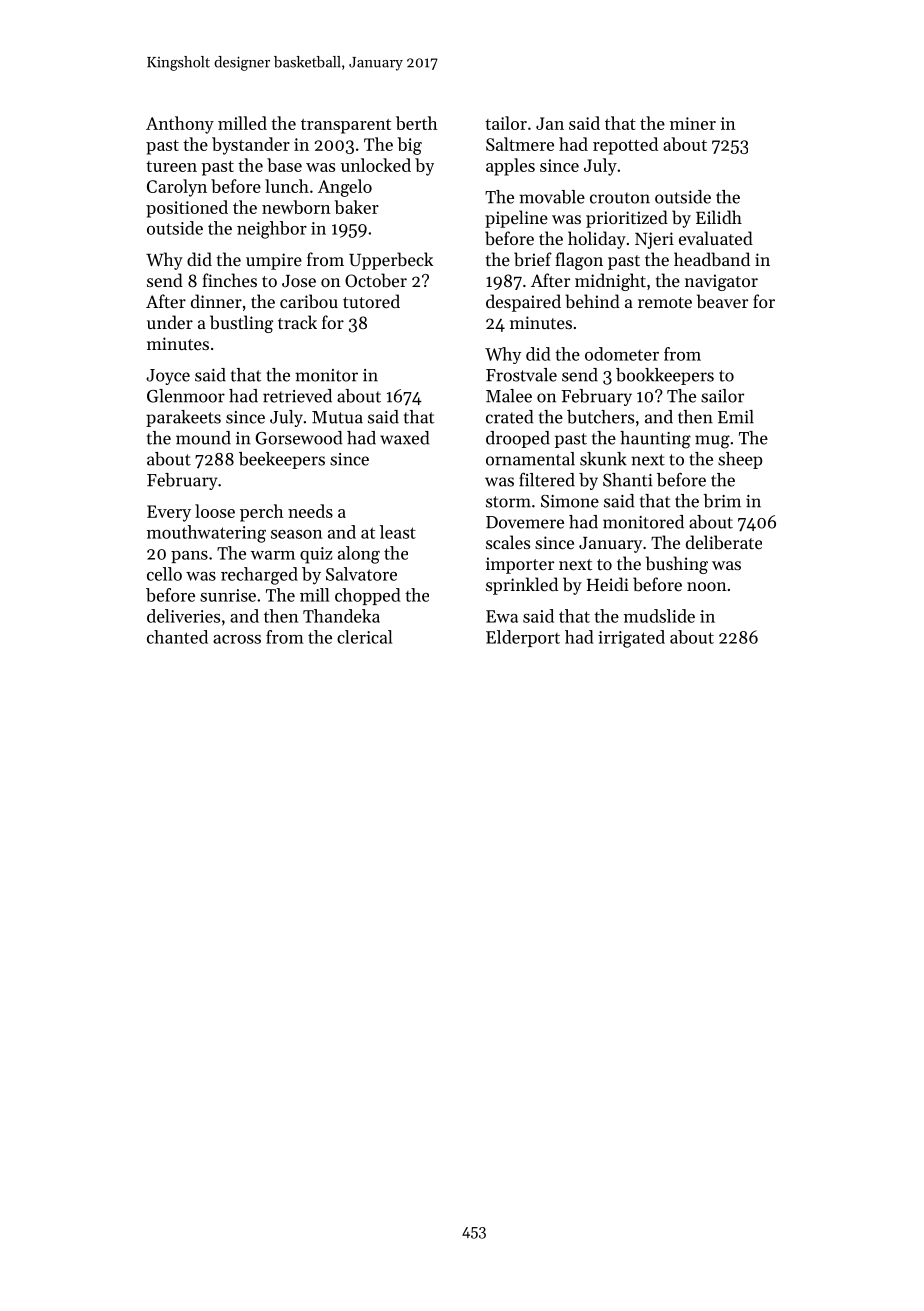 The height and width of the image is (1311, 924). I want to click on Anthony, so click(180, 125).
